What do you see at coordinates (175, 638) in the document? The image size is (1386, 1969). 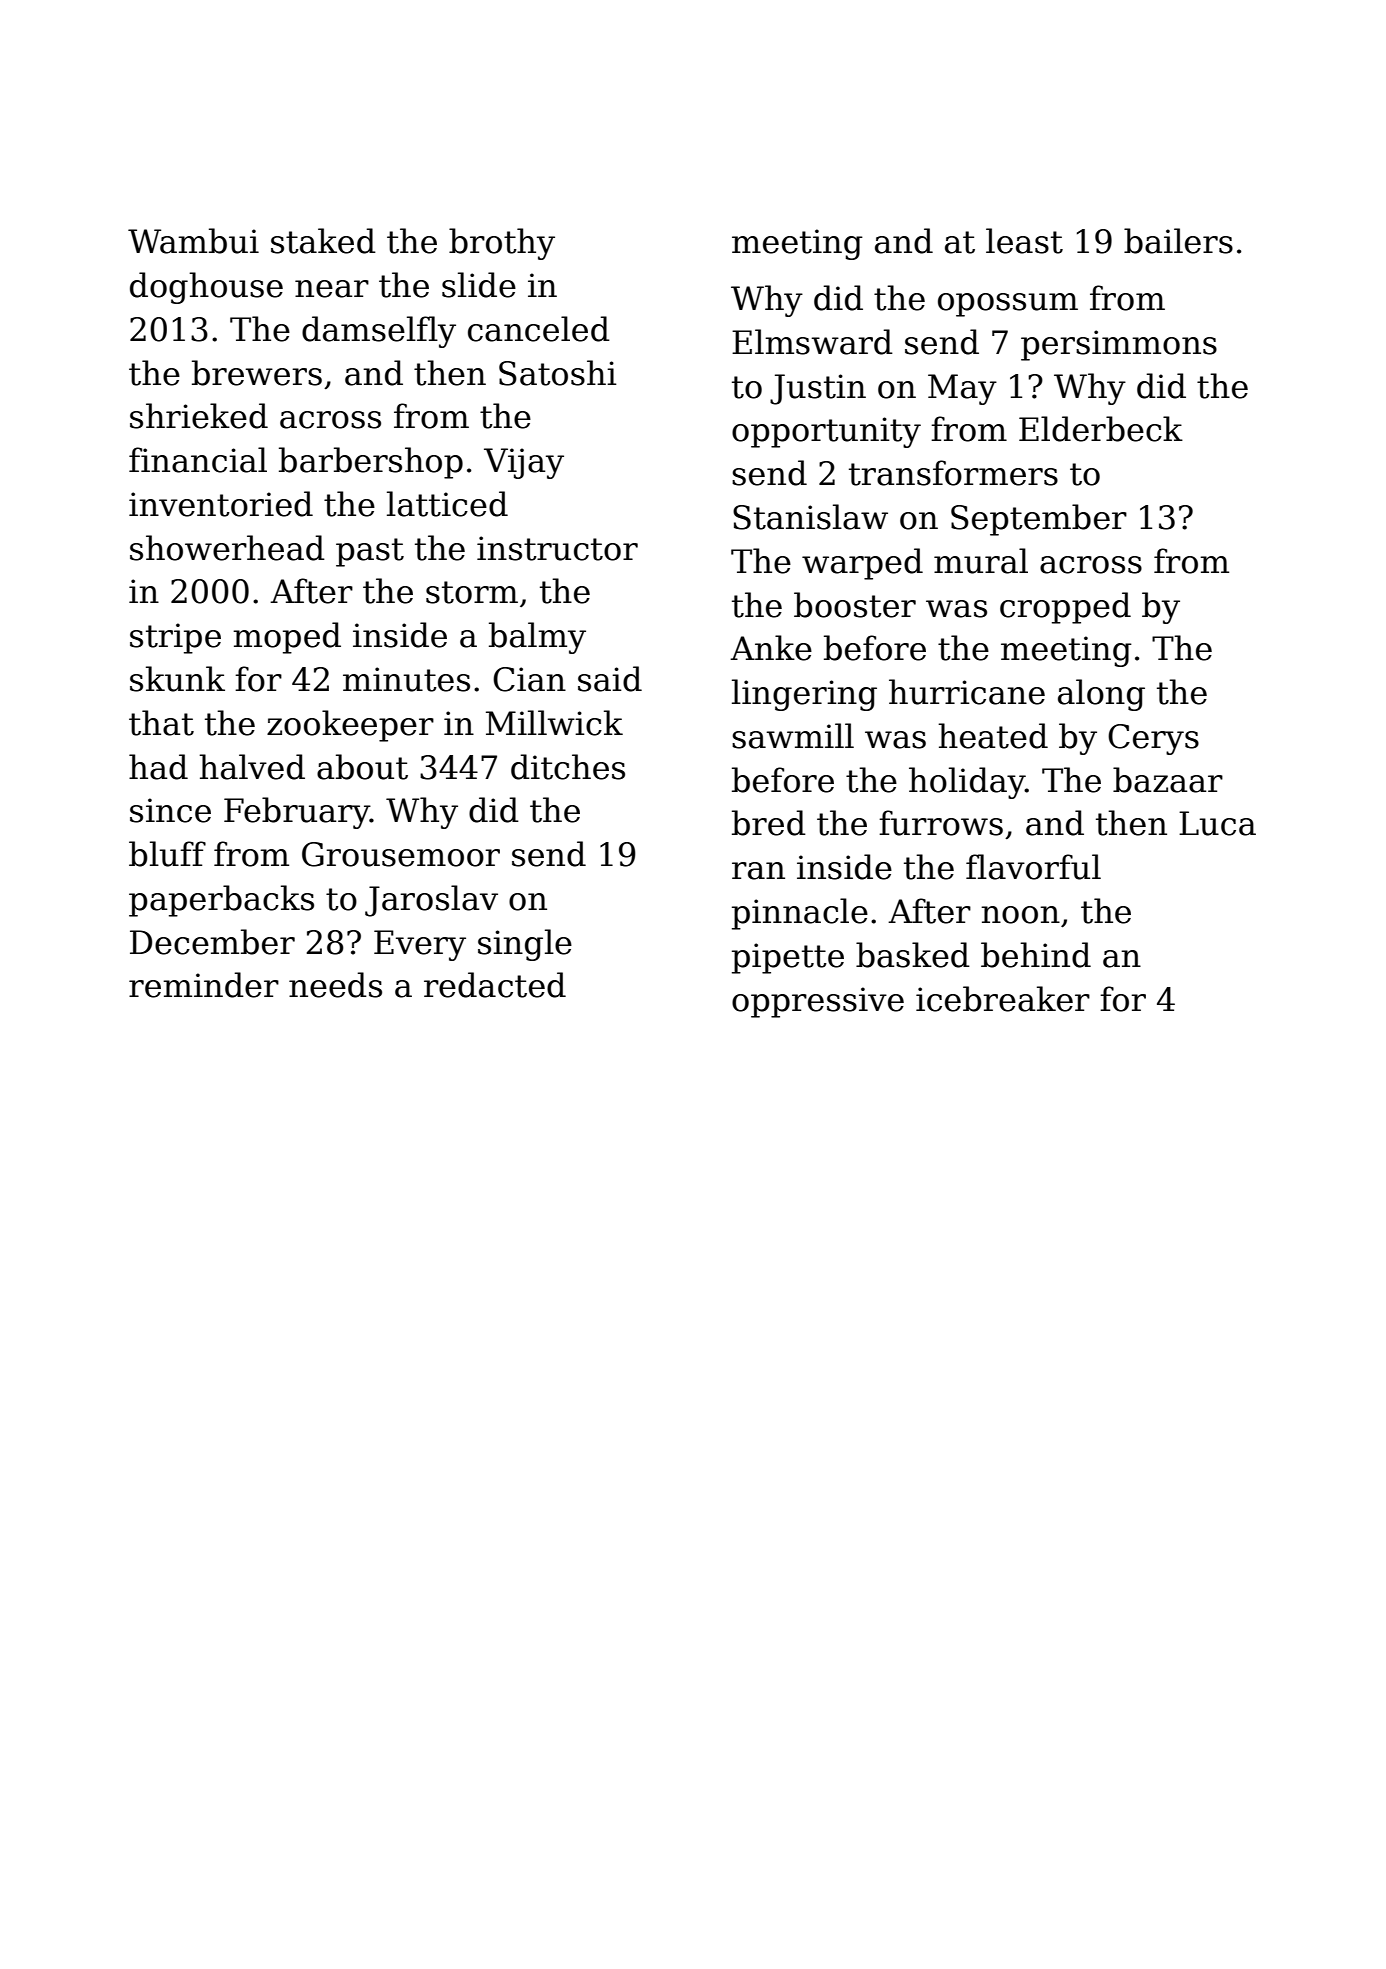 I see `stripe` at bounding box center [175, 638].
